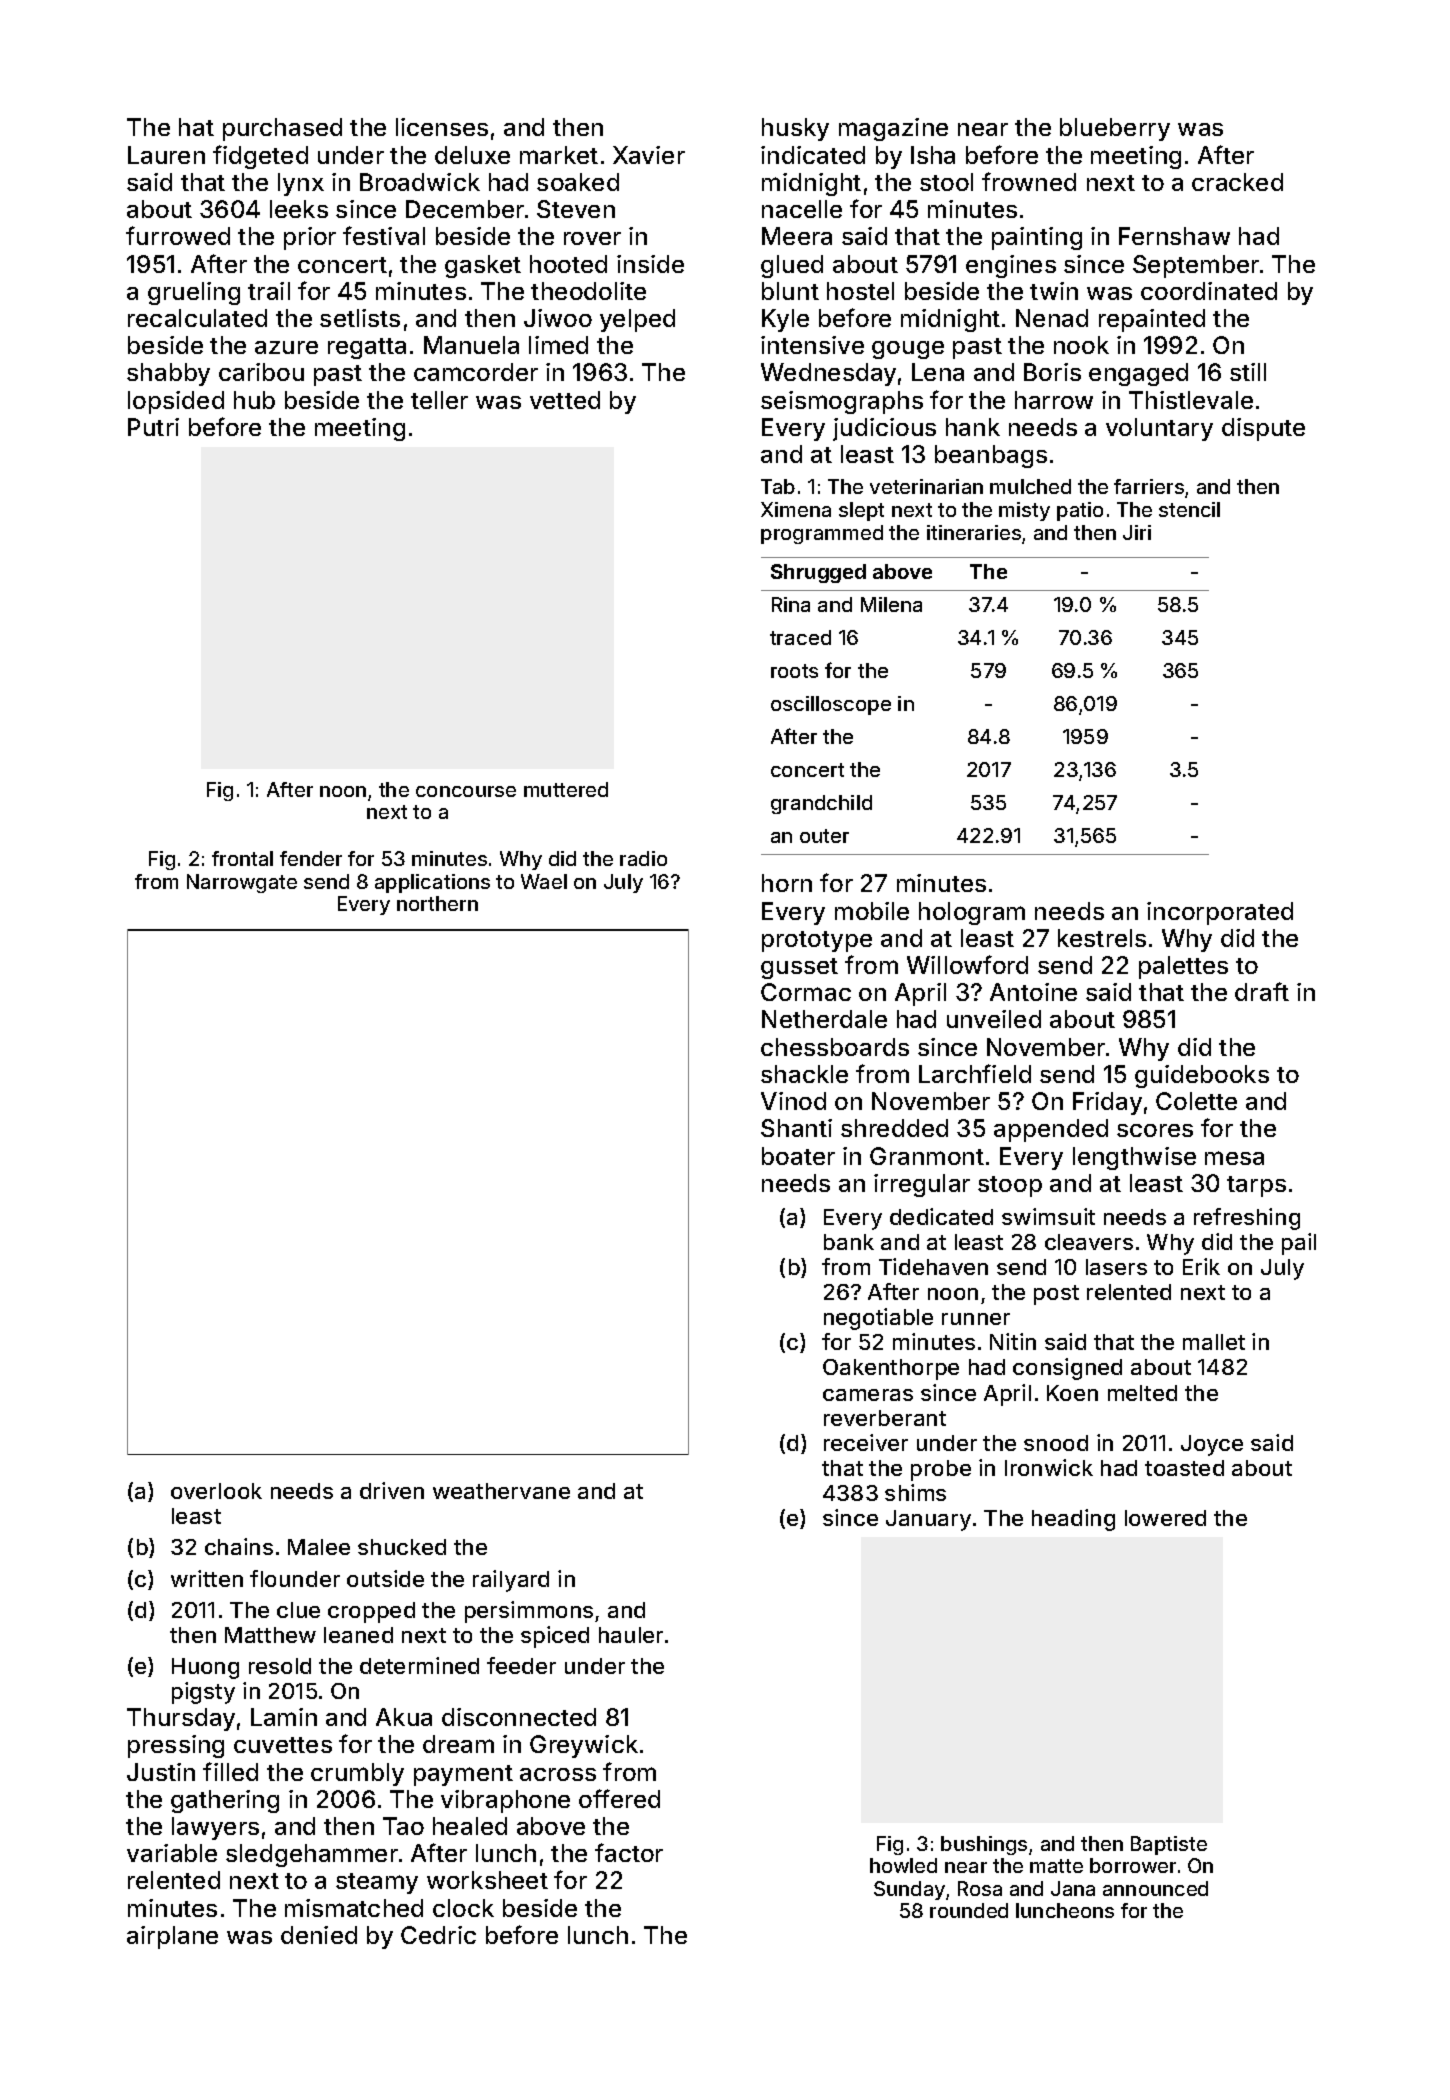  I want to click on Cedric, so click(438, 1935).
